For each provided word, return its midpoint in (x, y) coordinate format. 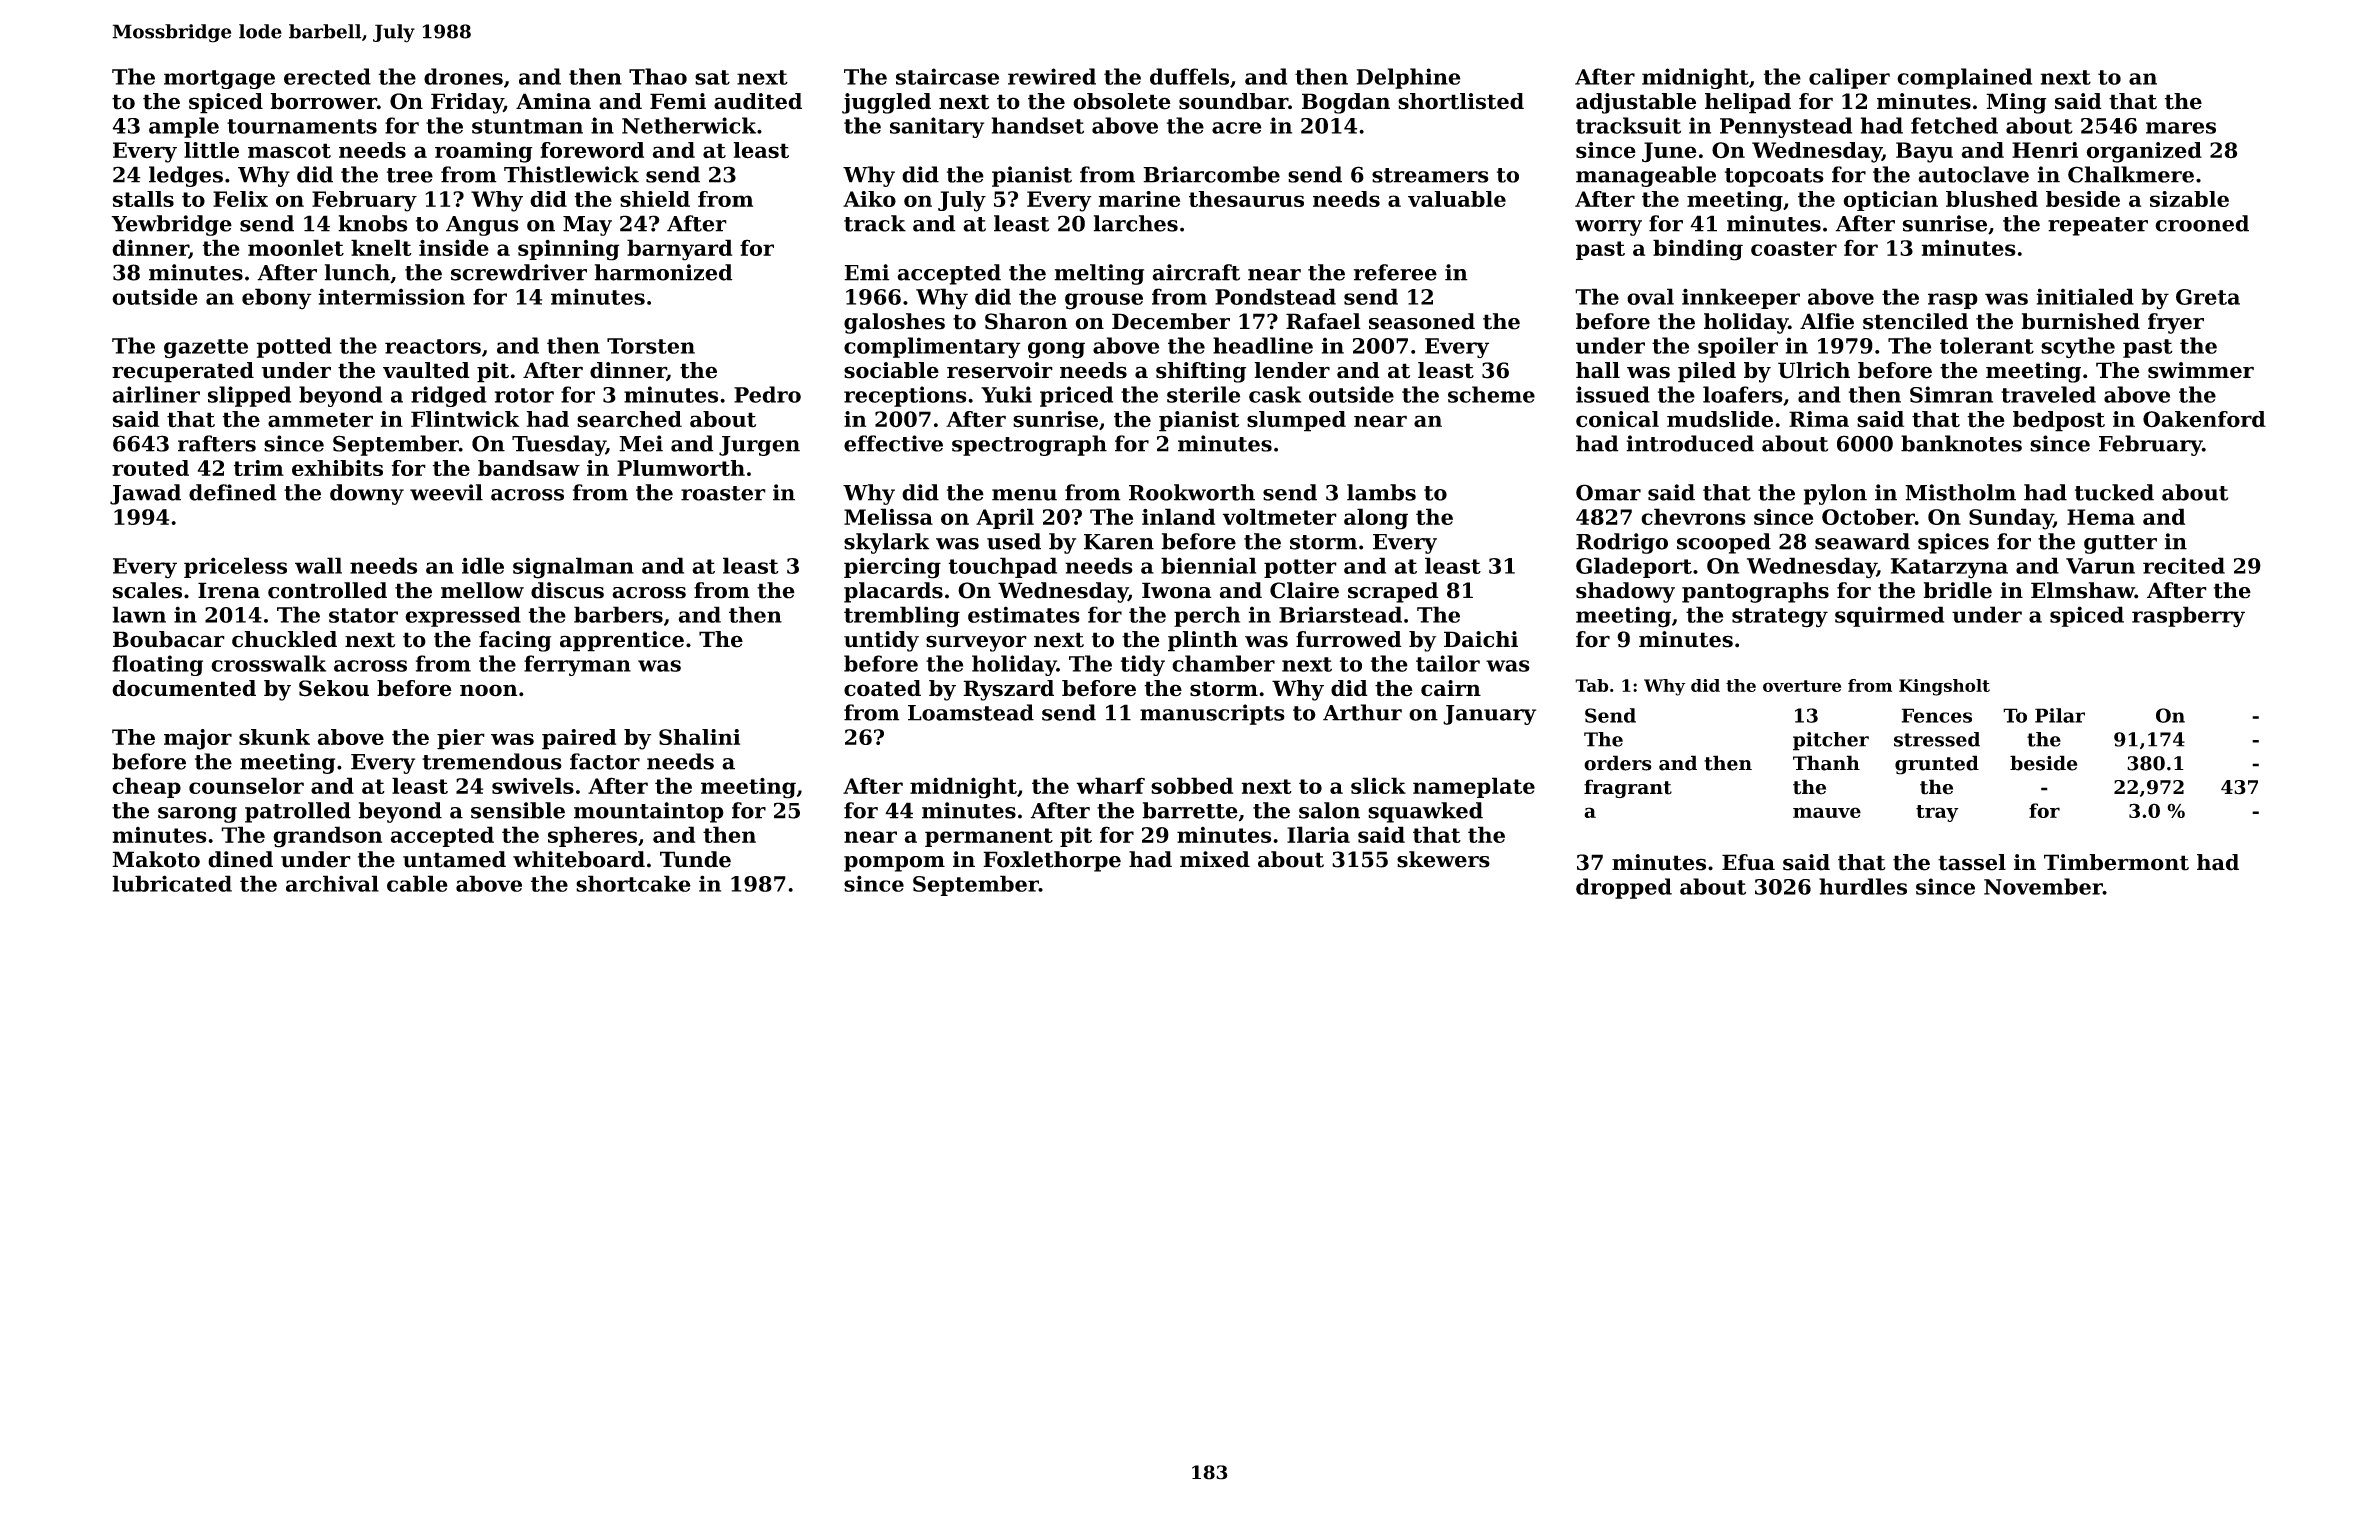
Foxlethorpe (1052, 861)
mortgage (219, 79)
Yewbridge (171, 225)
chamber (1223, 663)
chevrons (1693, 516)
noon (488, 690)
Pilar (2060, 715)
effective (893, 443)
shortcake (633, 883)
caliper (1849, 78)
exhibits (337, 468)
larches (1135, 223)
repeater (2098, 226)
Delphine (1408, 78)
